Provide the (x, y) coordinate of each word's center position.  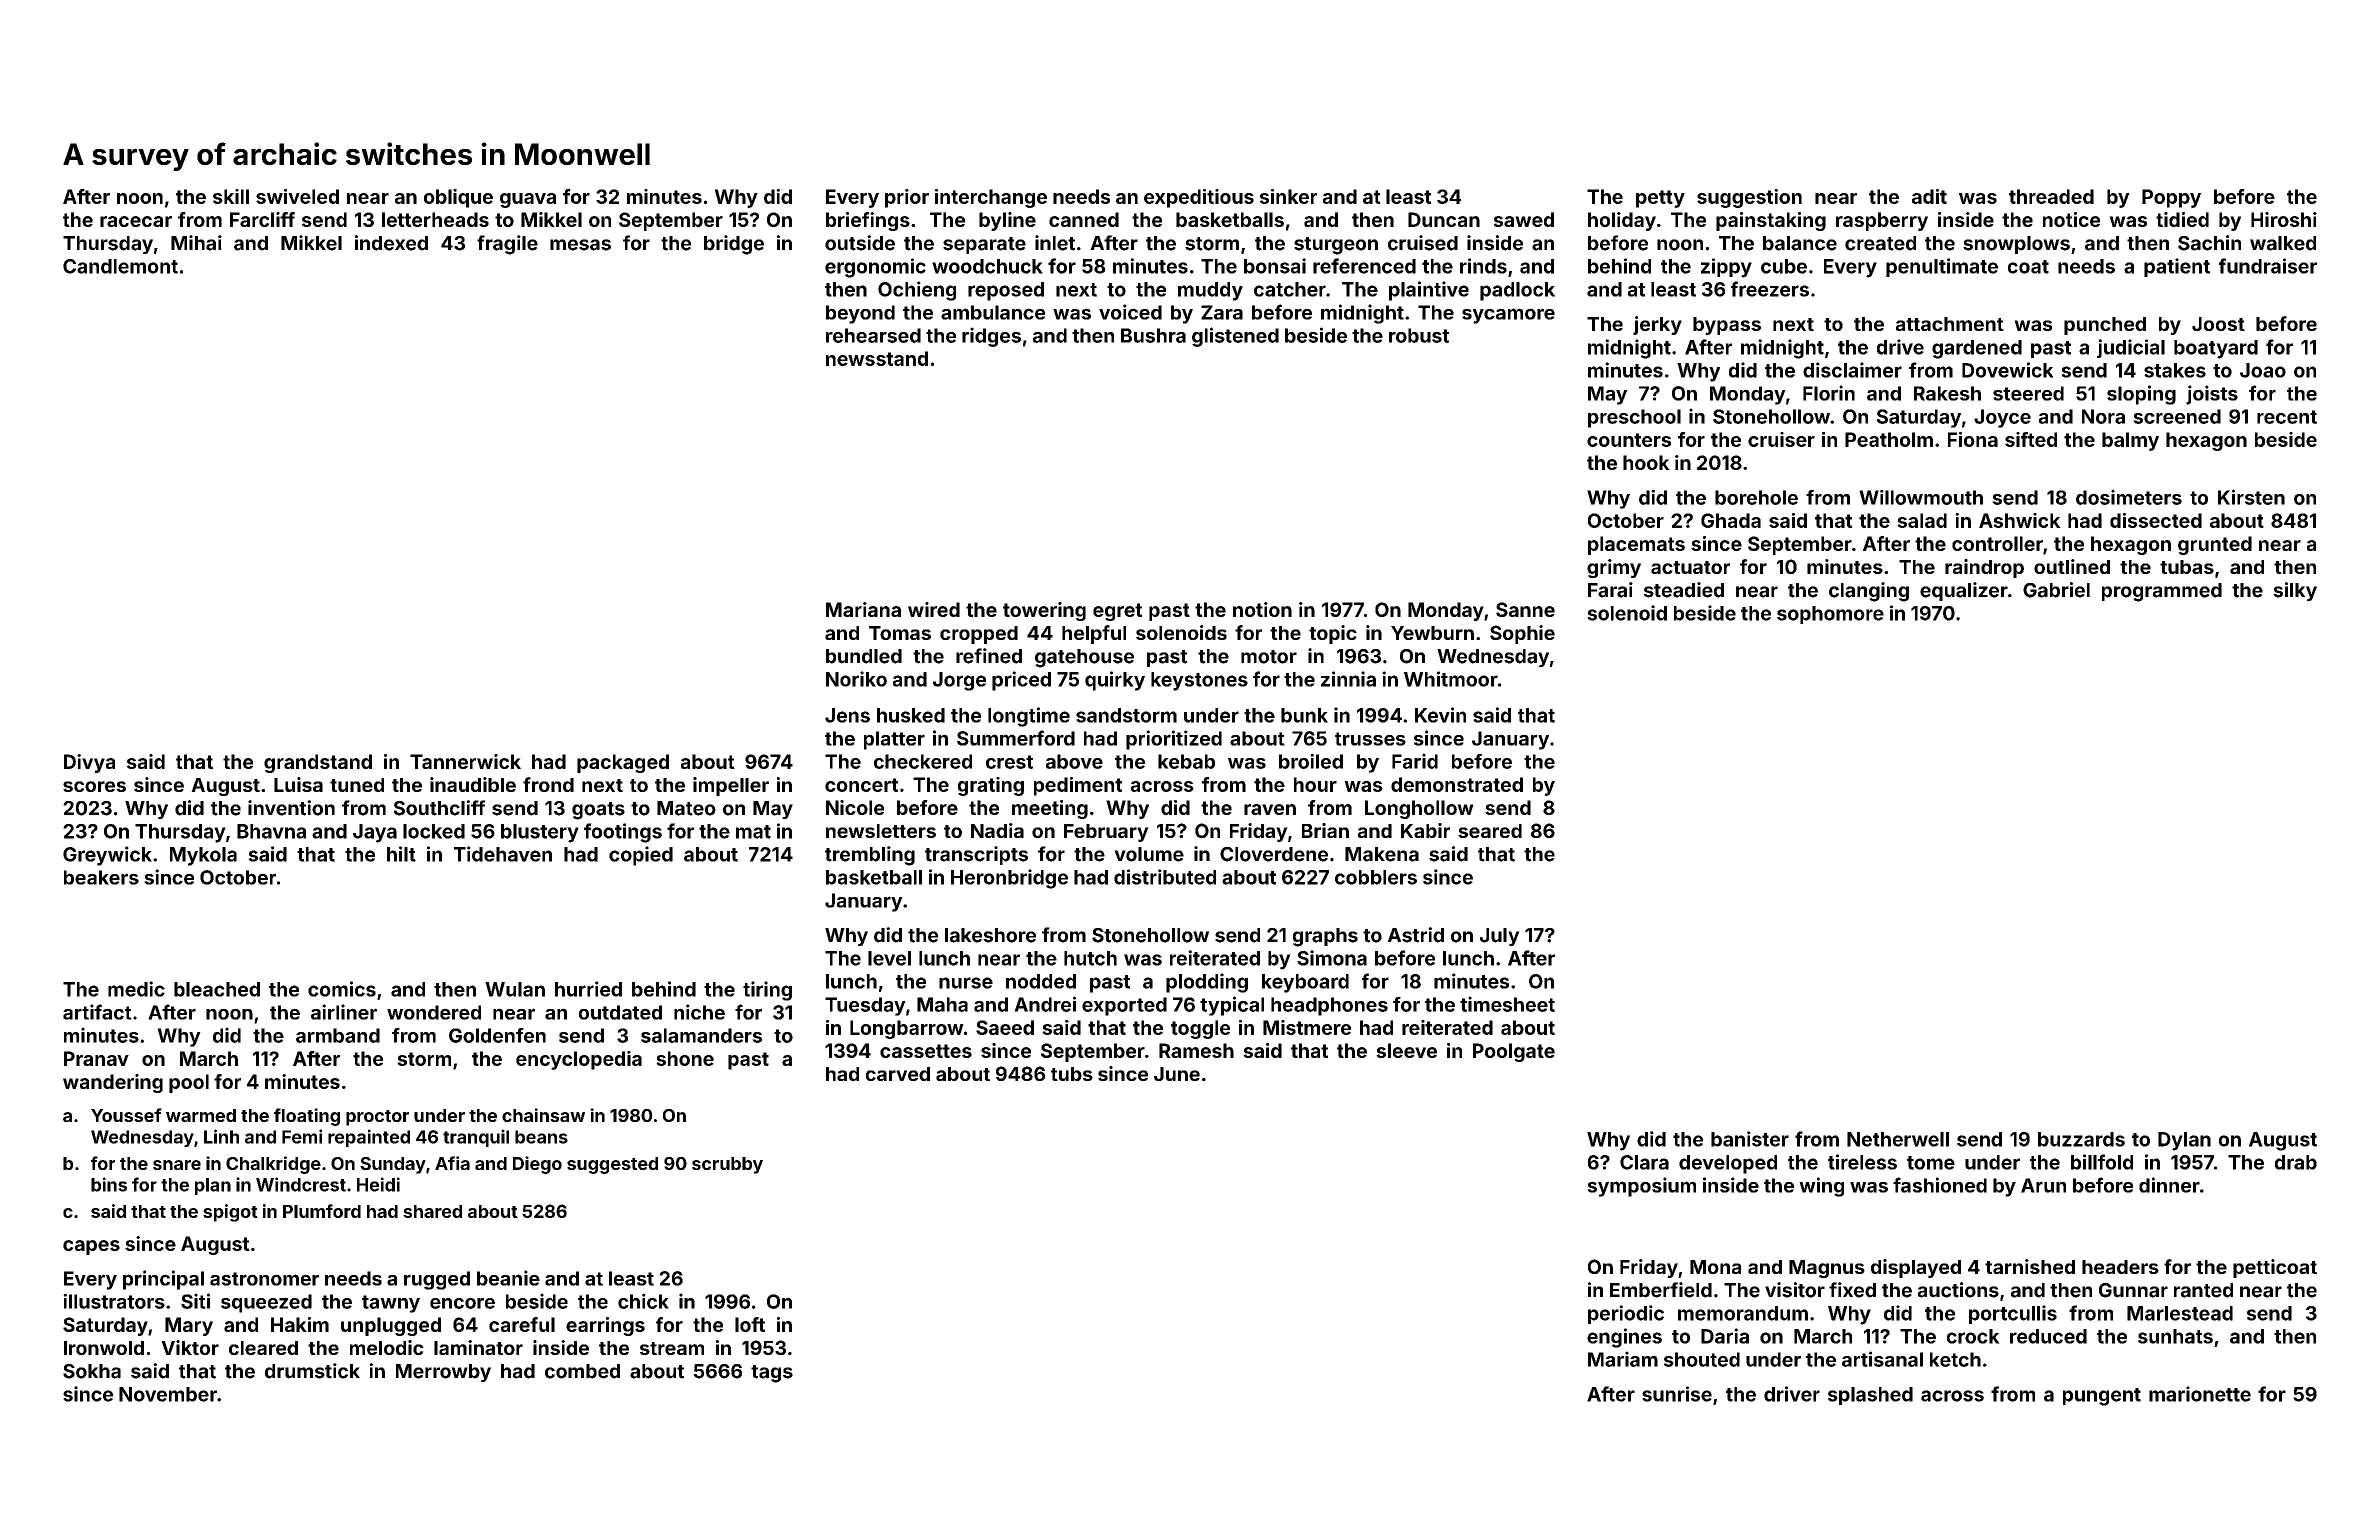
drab (2296, 1162)
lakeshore (990, 935)
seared (1490, 831)
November (168, 1394)
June (1177, 1074)
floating (307, 1117)
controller (1997, 543)
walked (2283, 243)
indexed (391, 243)
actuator (1690, 567)
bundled (864, 656)
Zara (1222, 312)
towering (1044, 611)
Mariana (863, 609)
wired (934, 609)
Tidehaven (503, 854)
